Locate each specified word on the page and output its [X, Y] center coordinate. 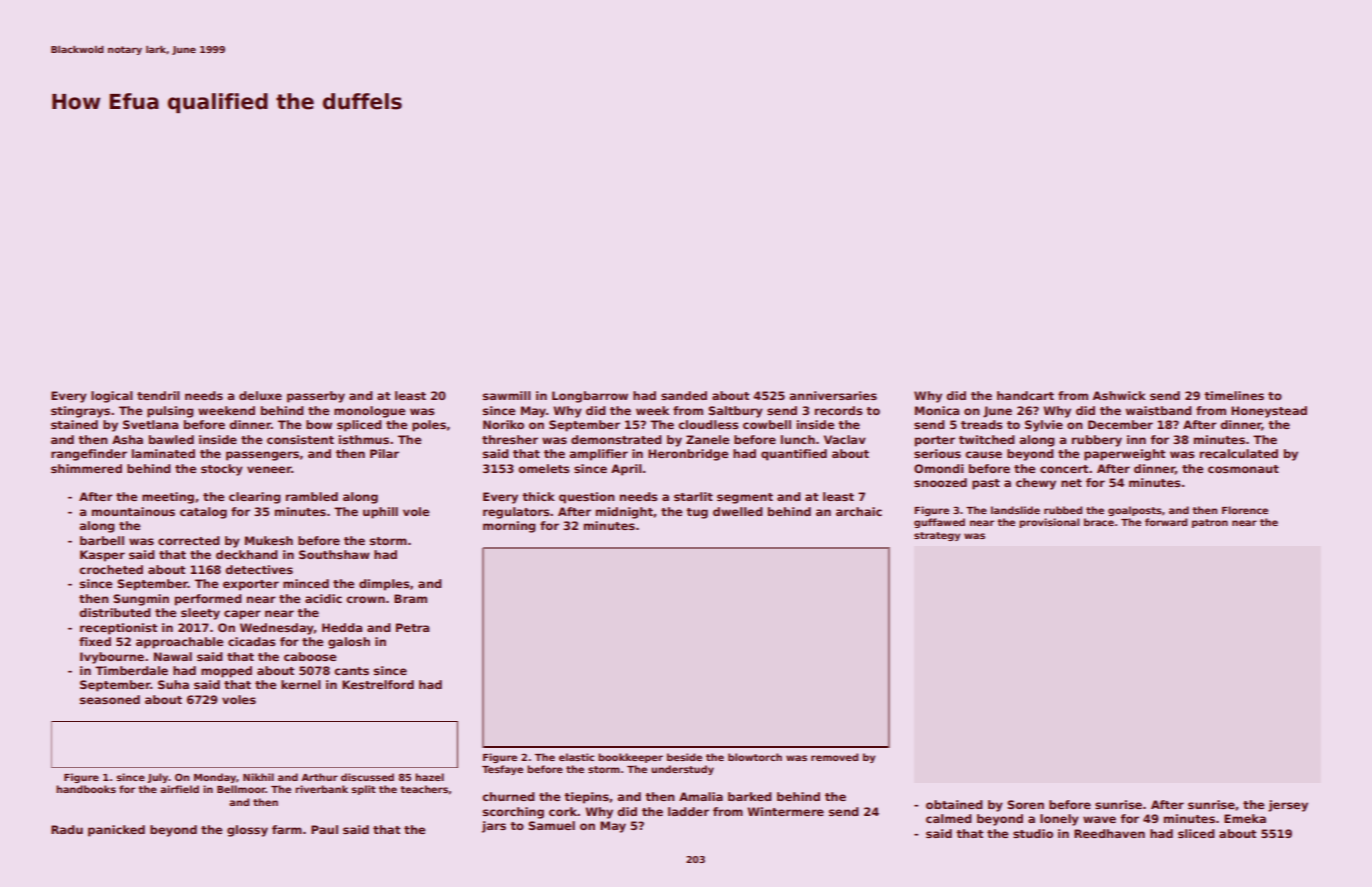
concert [1064, 469]
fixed [95, 641]
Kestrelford [378, 684]
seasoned [110, 699]
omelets [543, 468]
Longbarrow [590, 397]
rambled [312, 496]
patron [1210, 523]
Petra [412, 627]
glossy [247, 831]
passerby [316, 397]
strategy [937, 536]
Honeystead [1269, 412]
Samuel [551, 825]
